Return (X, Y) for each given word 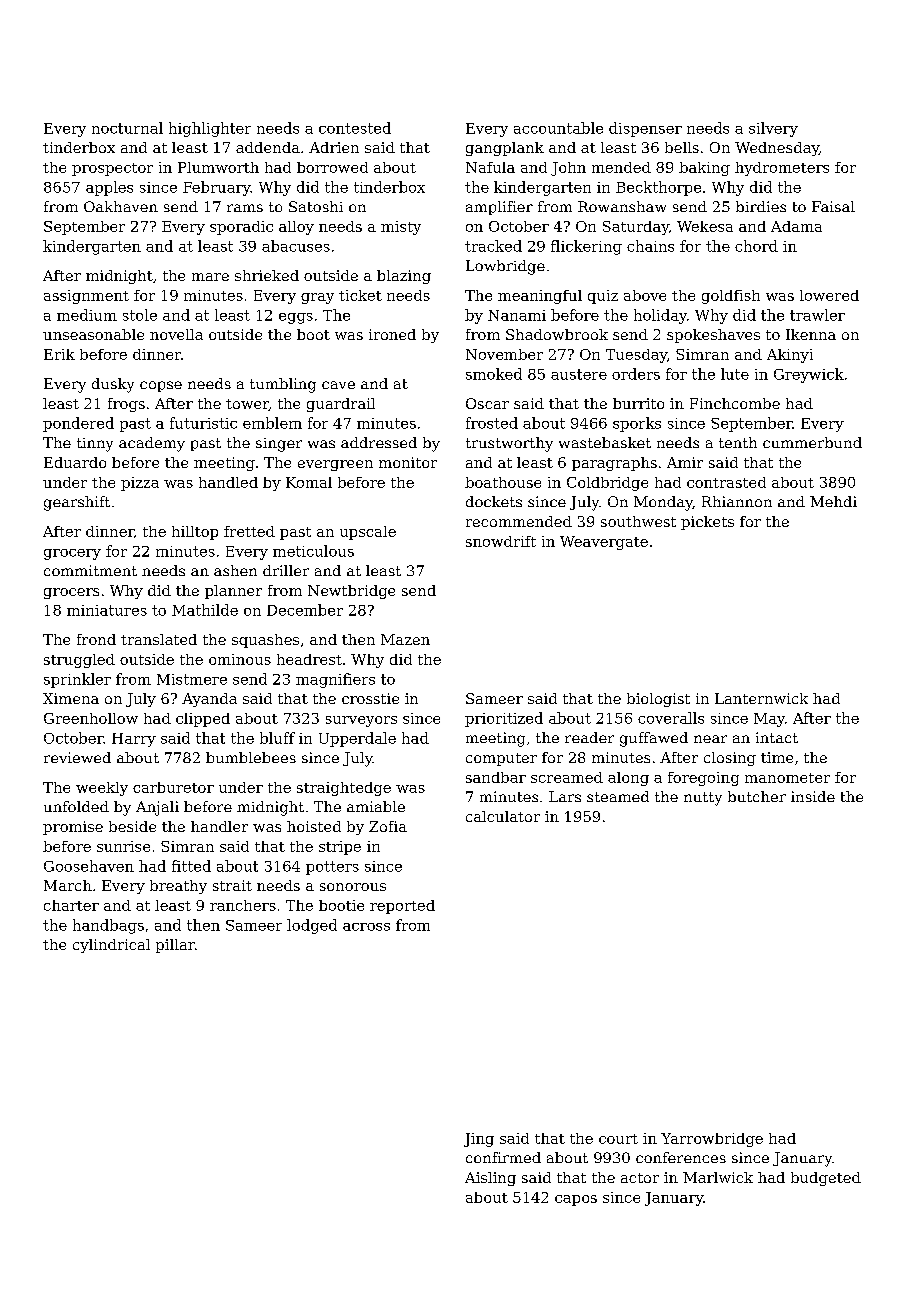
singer (279, 445)
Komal (309, 482)
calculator (503, 816)
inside (813, 796)
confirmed (503, 1157)
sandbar (496, 777)
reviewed (77, 757)
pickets (707, 523)
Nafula (490, 167)
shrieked (267, 275)
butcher (757, 796)
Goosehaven (89, 866)
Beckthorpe (658, 188)
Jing (479, 1140)
